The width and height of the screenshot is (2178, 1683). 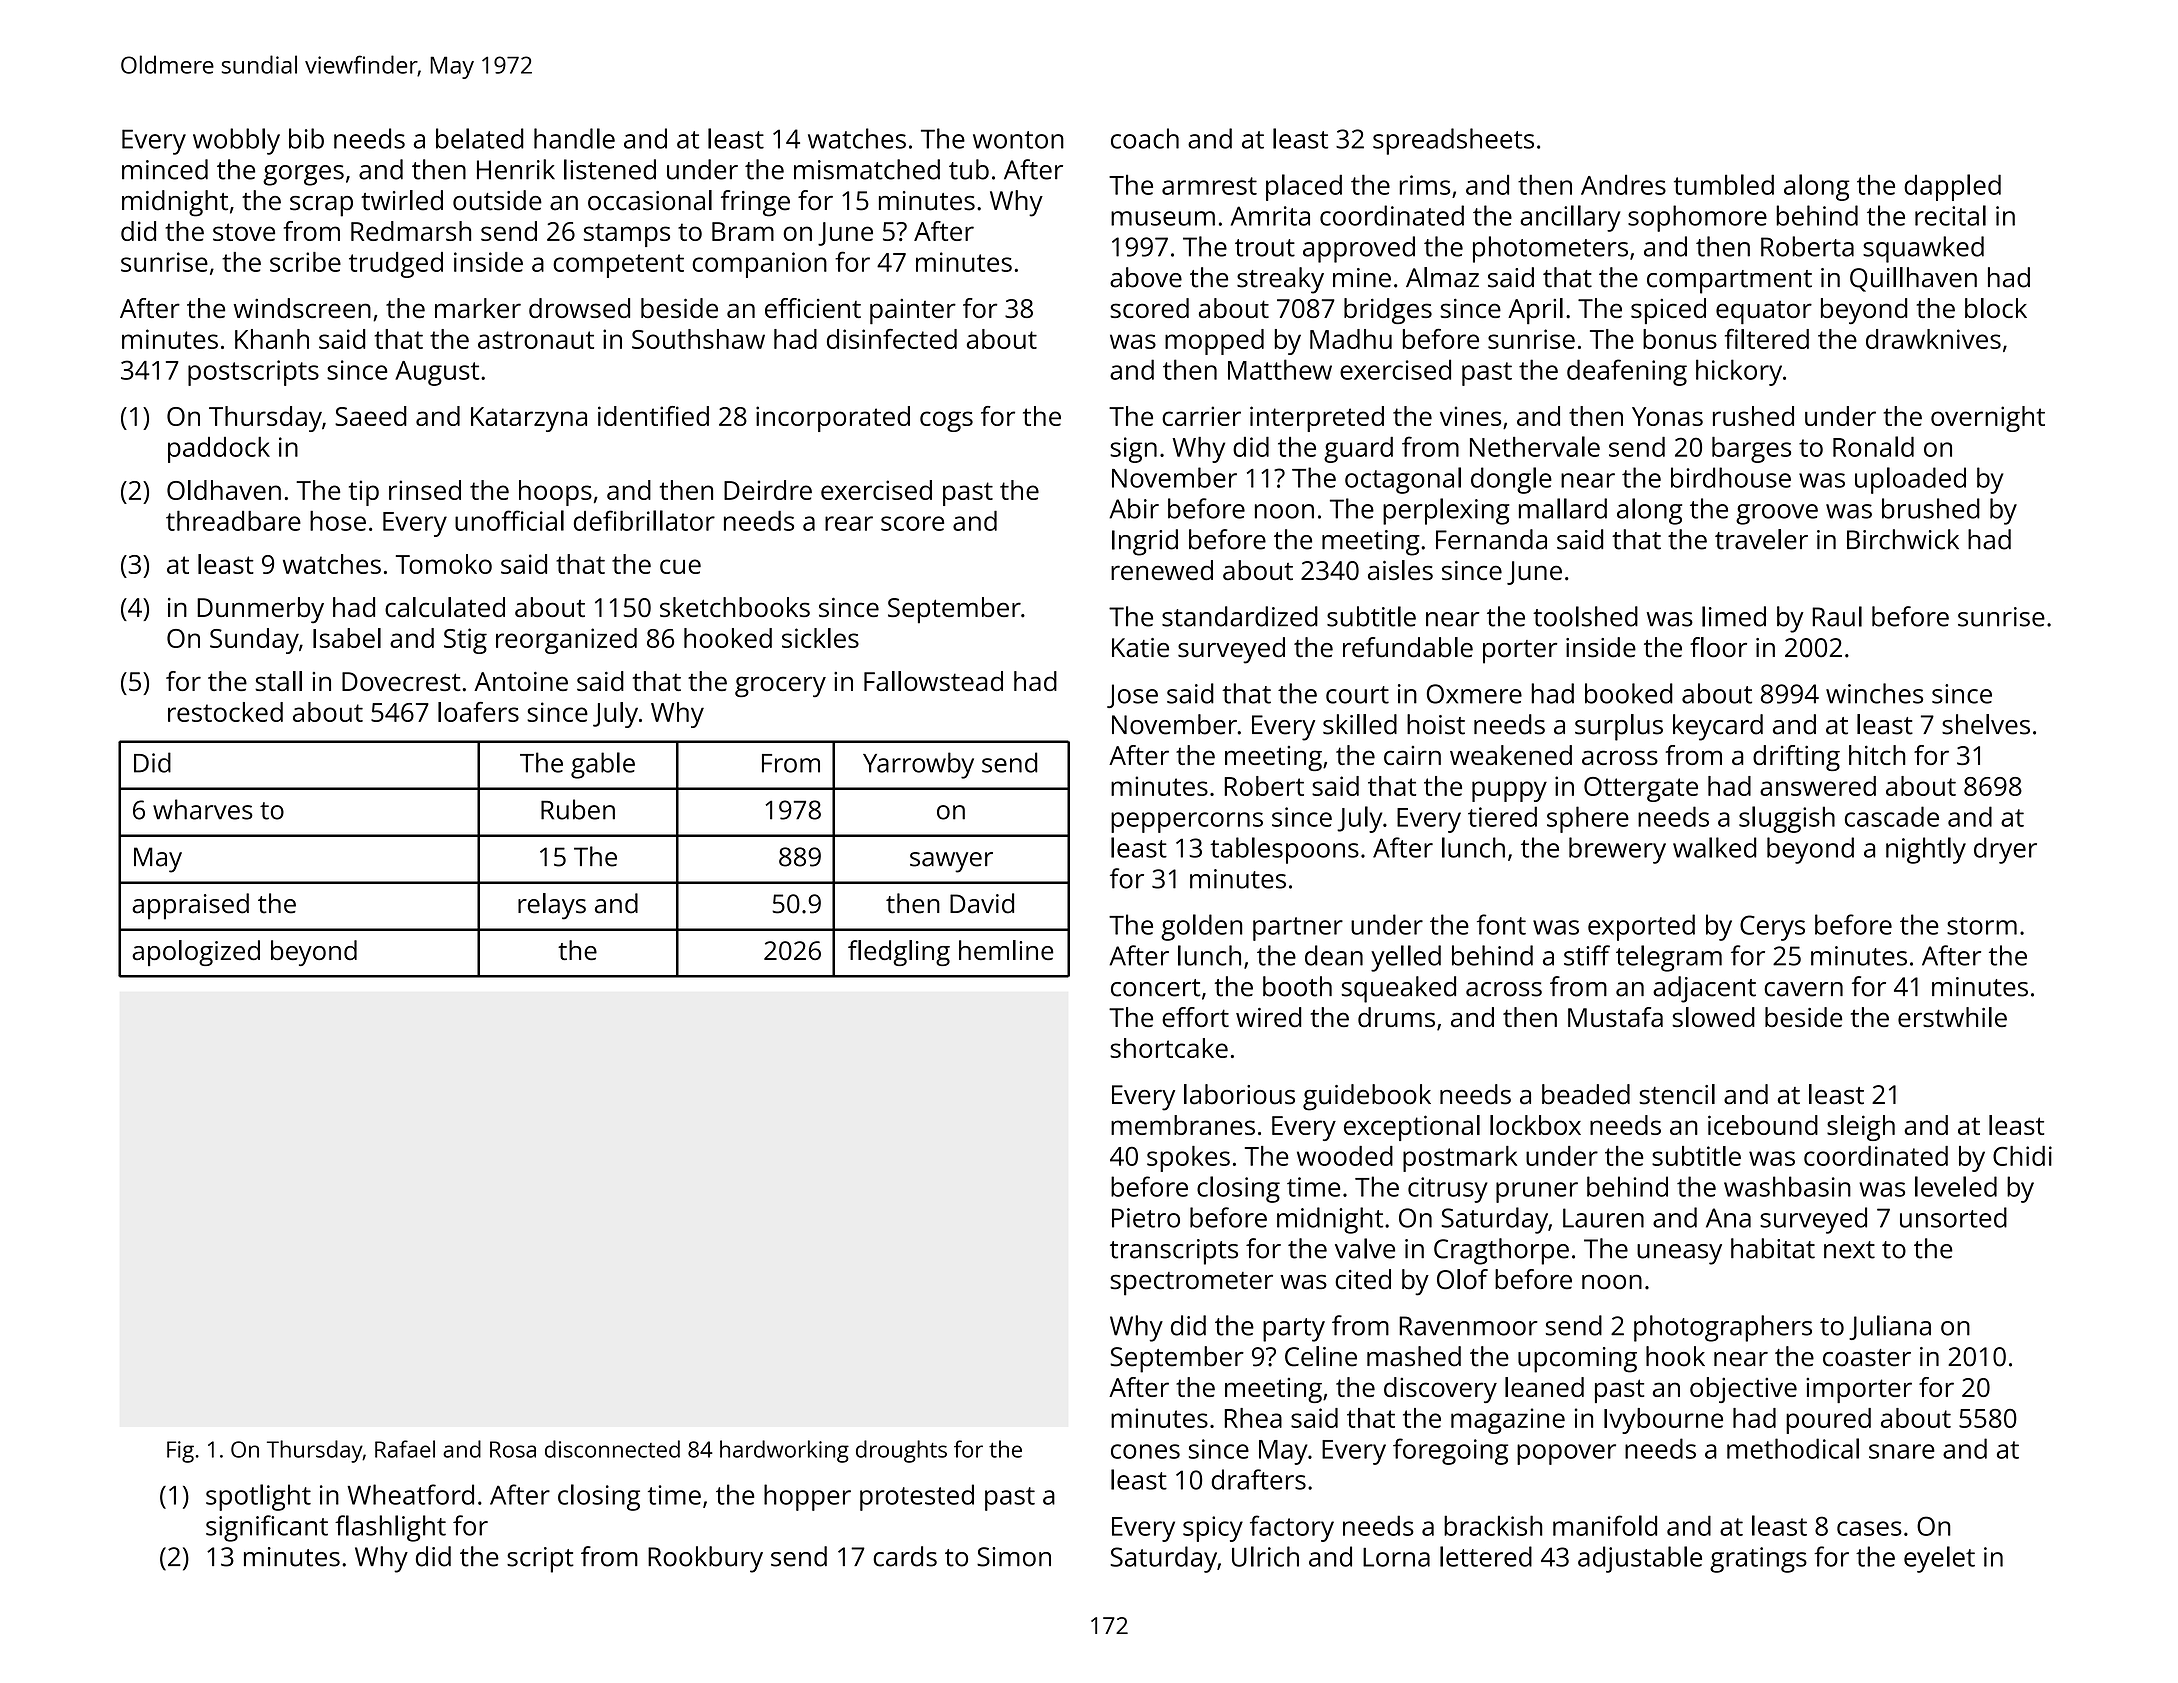 I want to click on rear, so click(x=849, y=523).
